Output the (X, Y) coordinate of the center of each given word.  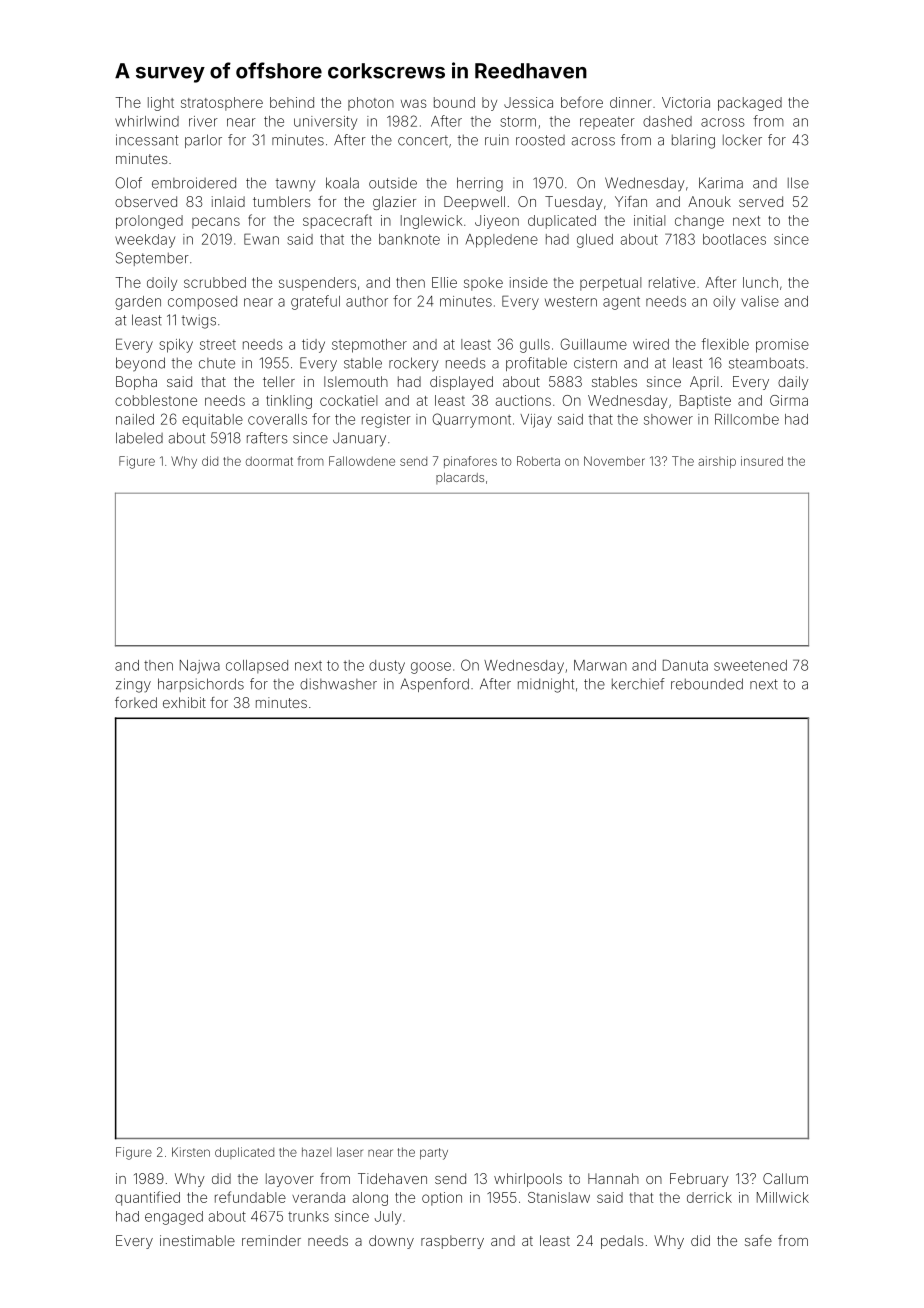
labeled (139, 438)
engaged (174, 1218)
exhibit (184, 702)
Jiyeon (497, 222)
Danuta (685, 665)
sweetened (750, 665)
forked (136, 702)
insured (762, 461)
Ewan (261, 239)
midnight (546, 685)
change (699, 222)
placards (460, 478)
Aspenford (434, 685)
